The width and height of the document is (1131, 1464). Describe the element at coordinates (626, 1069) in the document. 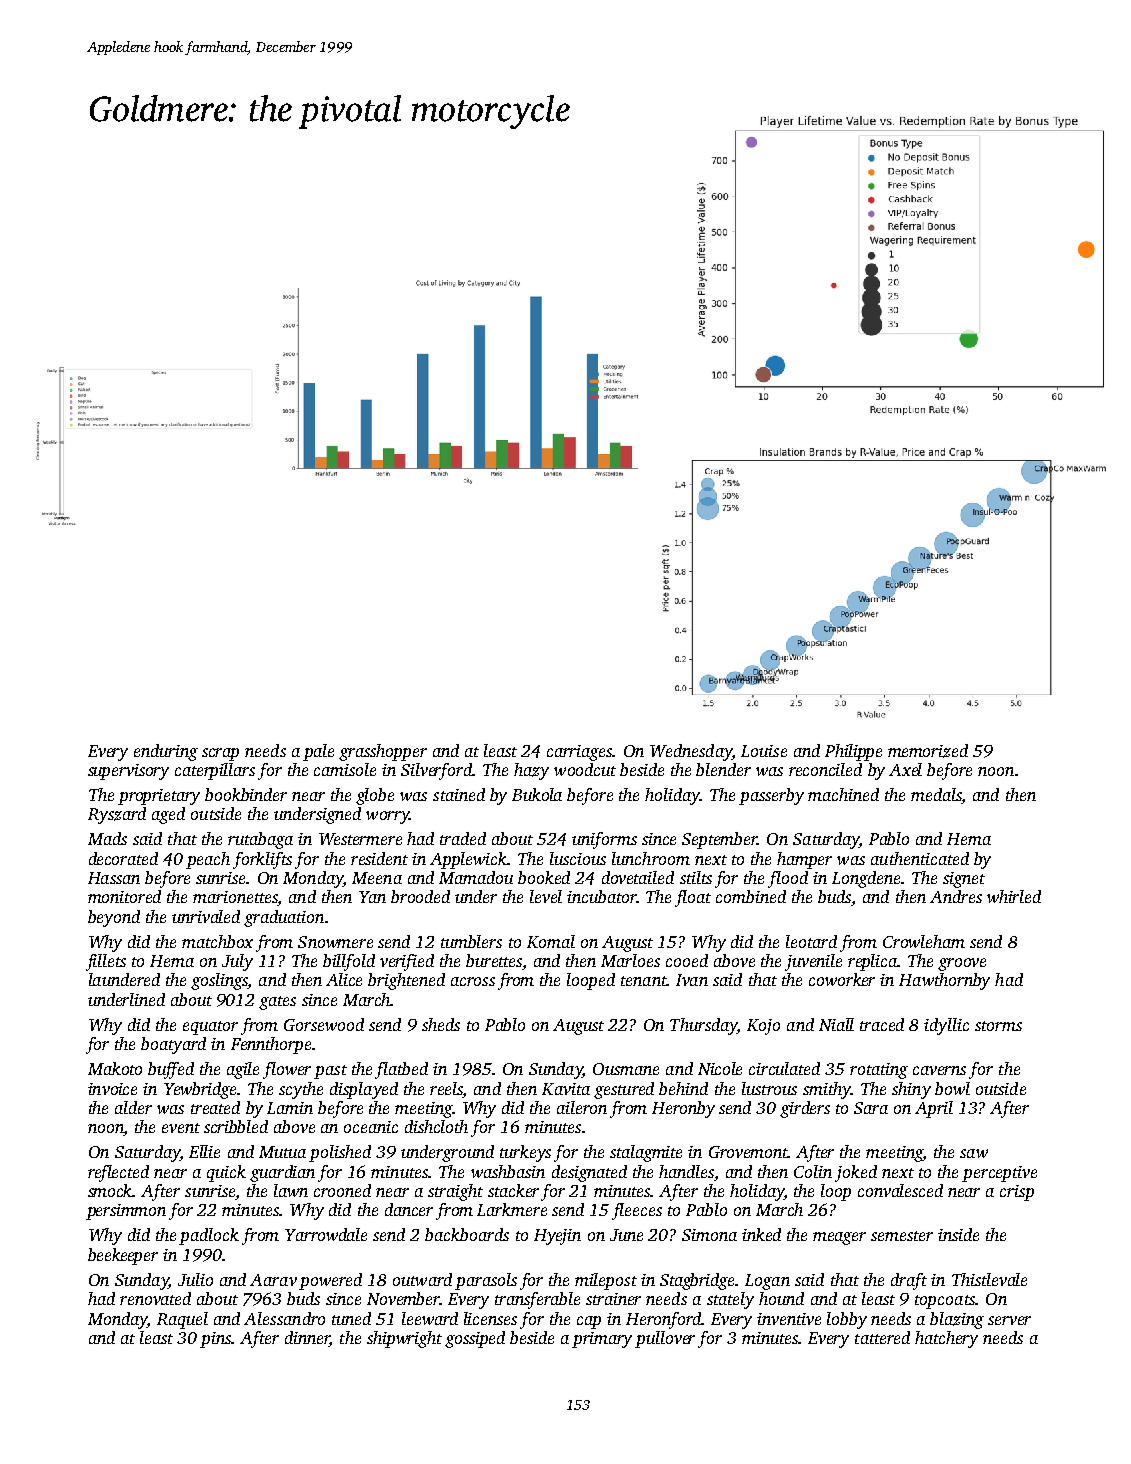

I see `Ousmane` at that location.
